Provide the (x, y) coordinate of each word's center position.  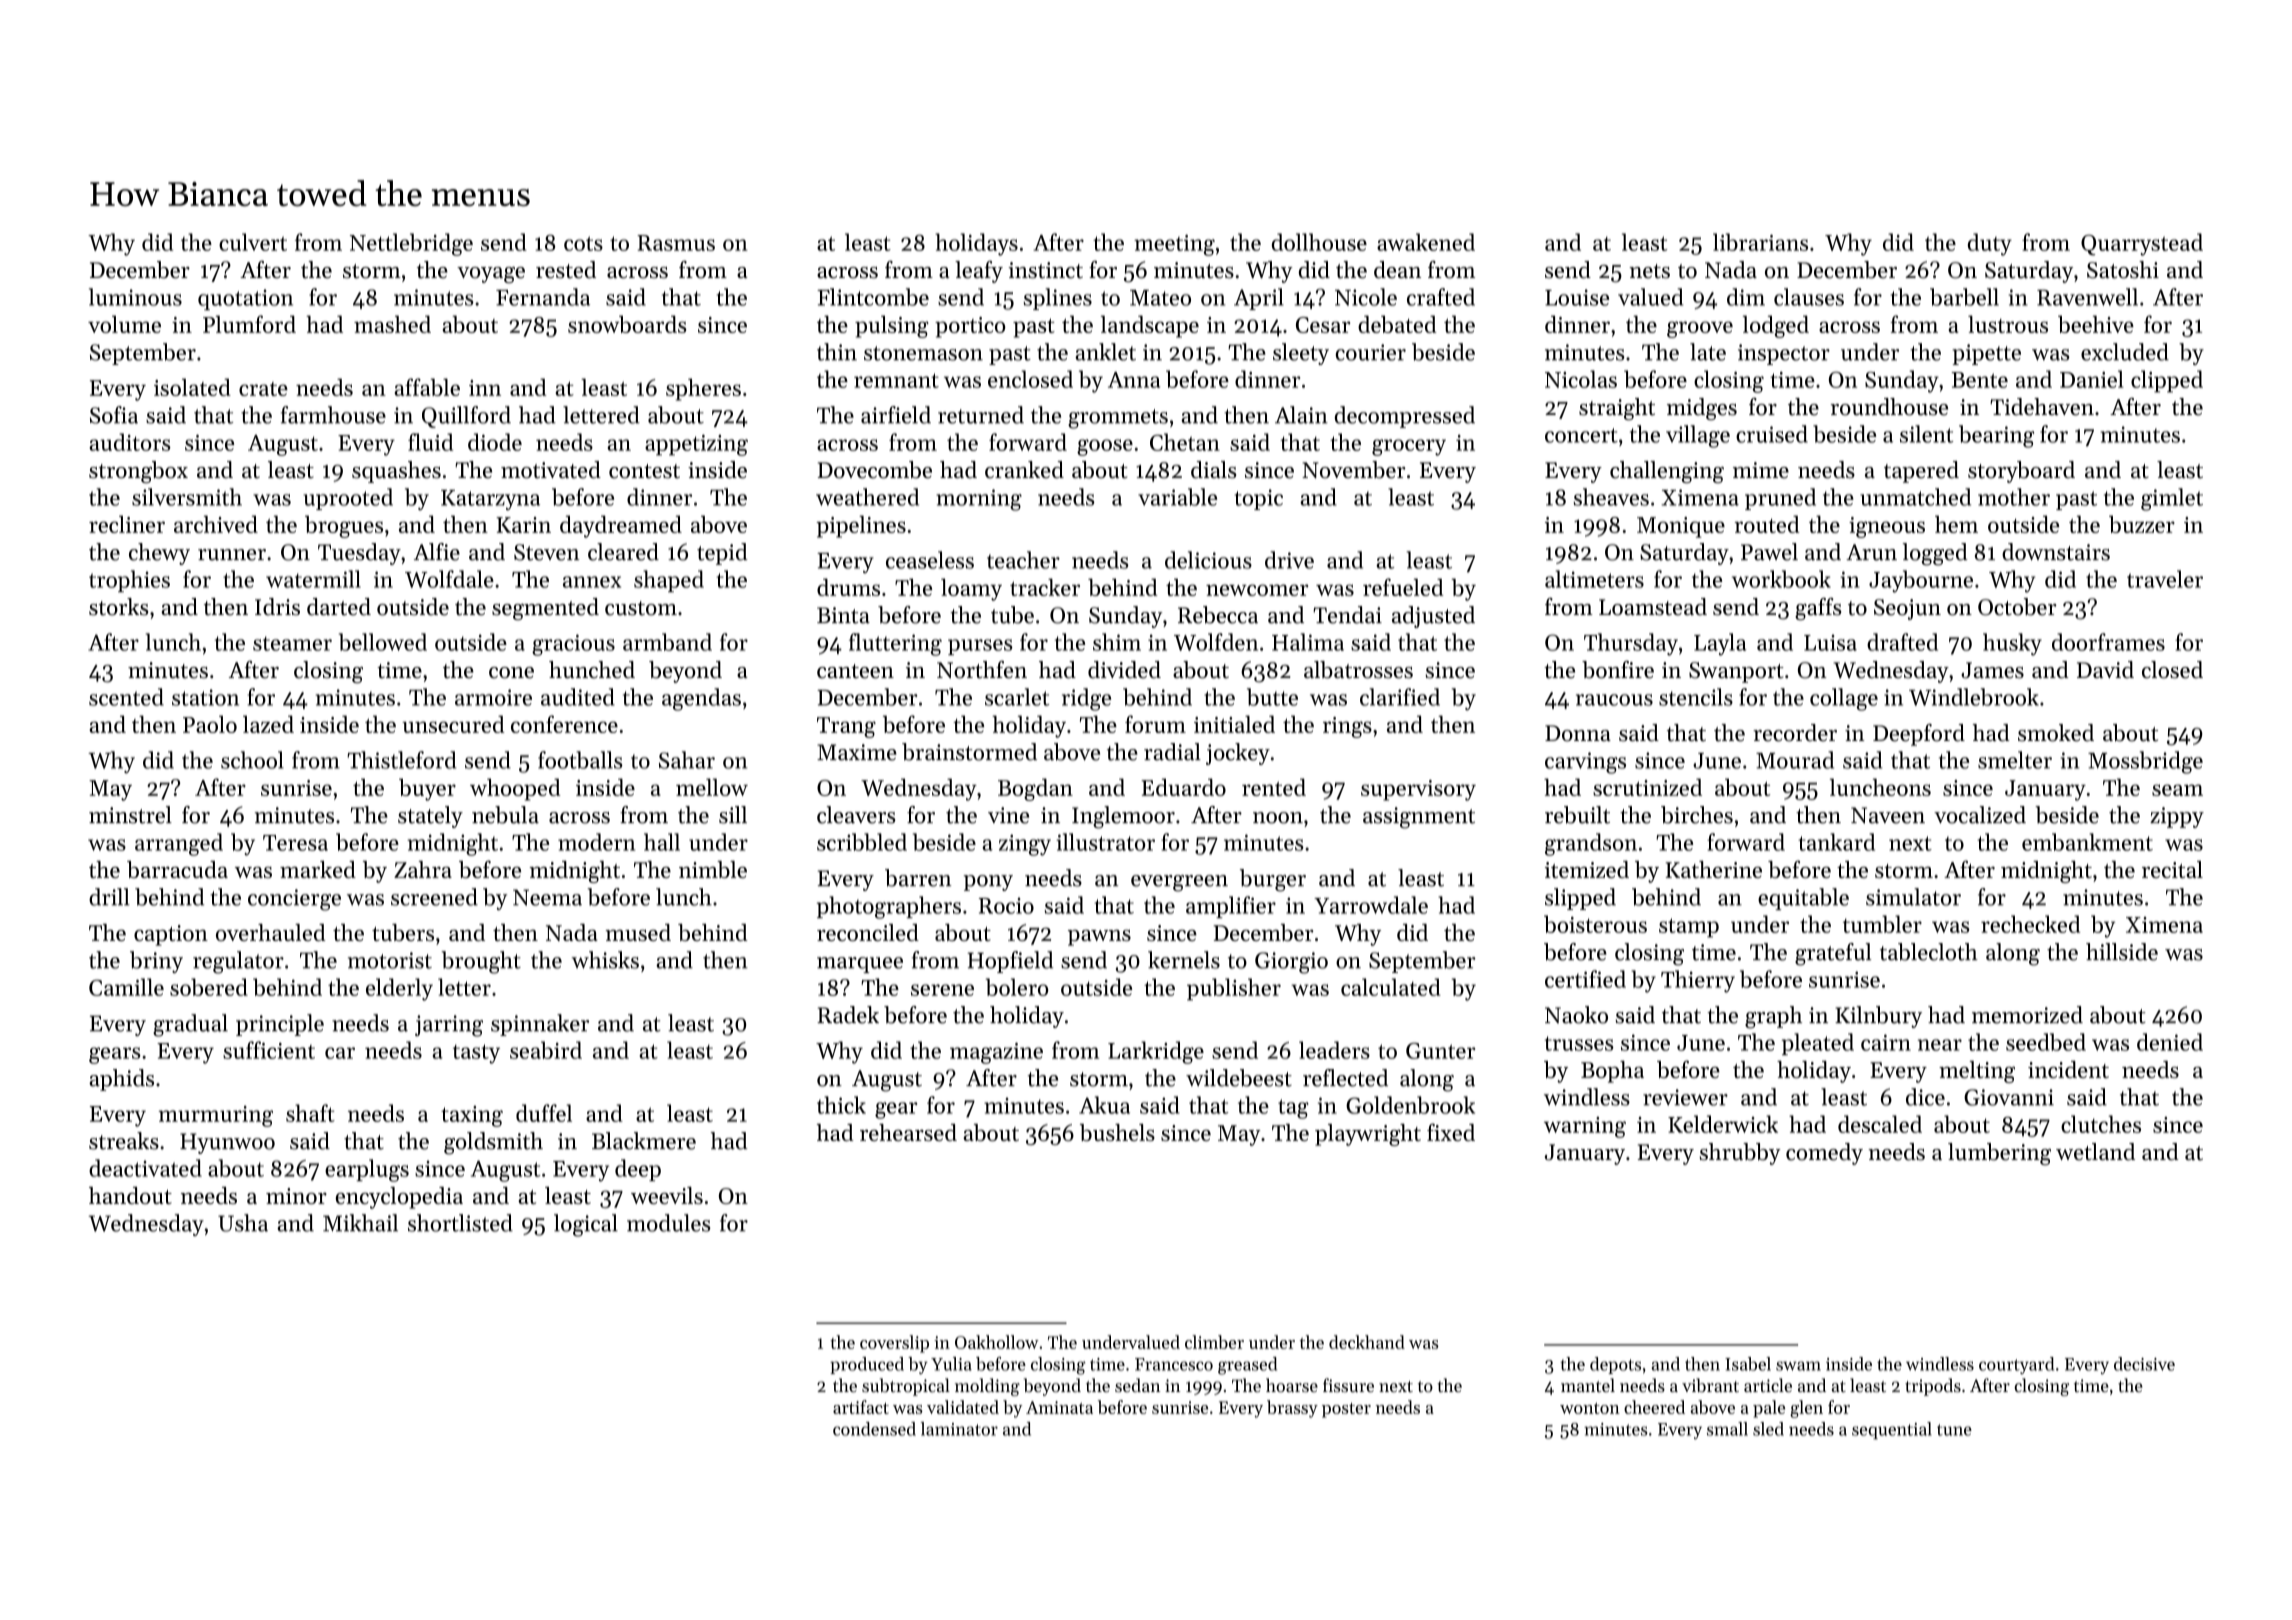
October (2017, 607)
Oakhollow (997, 1342)
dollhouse (1319, 242)
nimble (713, 869)
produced (867, 1365)
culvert (253, 242)
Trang (846, 727)
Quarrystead (2142, 244)
